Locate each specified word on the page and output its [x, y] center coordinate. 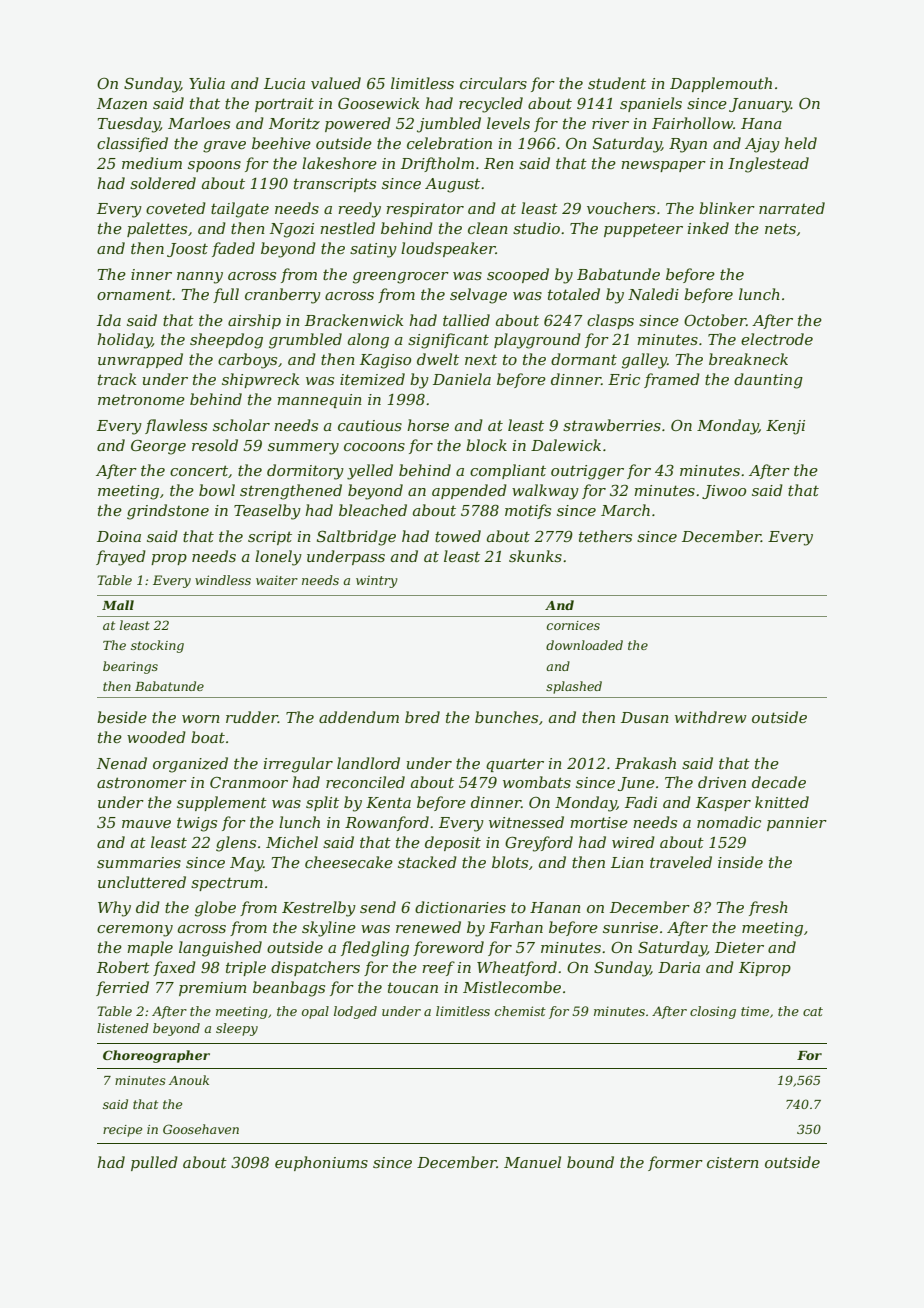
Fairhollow [692, 123]
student [617, 83]
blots [510, 862]
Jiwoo [724, 492]
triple [246, 968]
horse [428, 425]
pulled [154, 1163]
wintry [377, 581]
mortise [599, 822]
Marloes [199, 123]
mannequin [319, 401]
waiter [277, 580]
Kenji [785, 427]
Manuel [532, 1162]
